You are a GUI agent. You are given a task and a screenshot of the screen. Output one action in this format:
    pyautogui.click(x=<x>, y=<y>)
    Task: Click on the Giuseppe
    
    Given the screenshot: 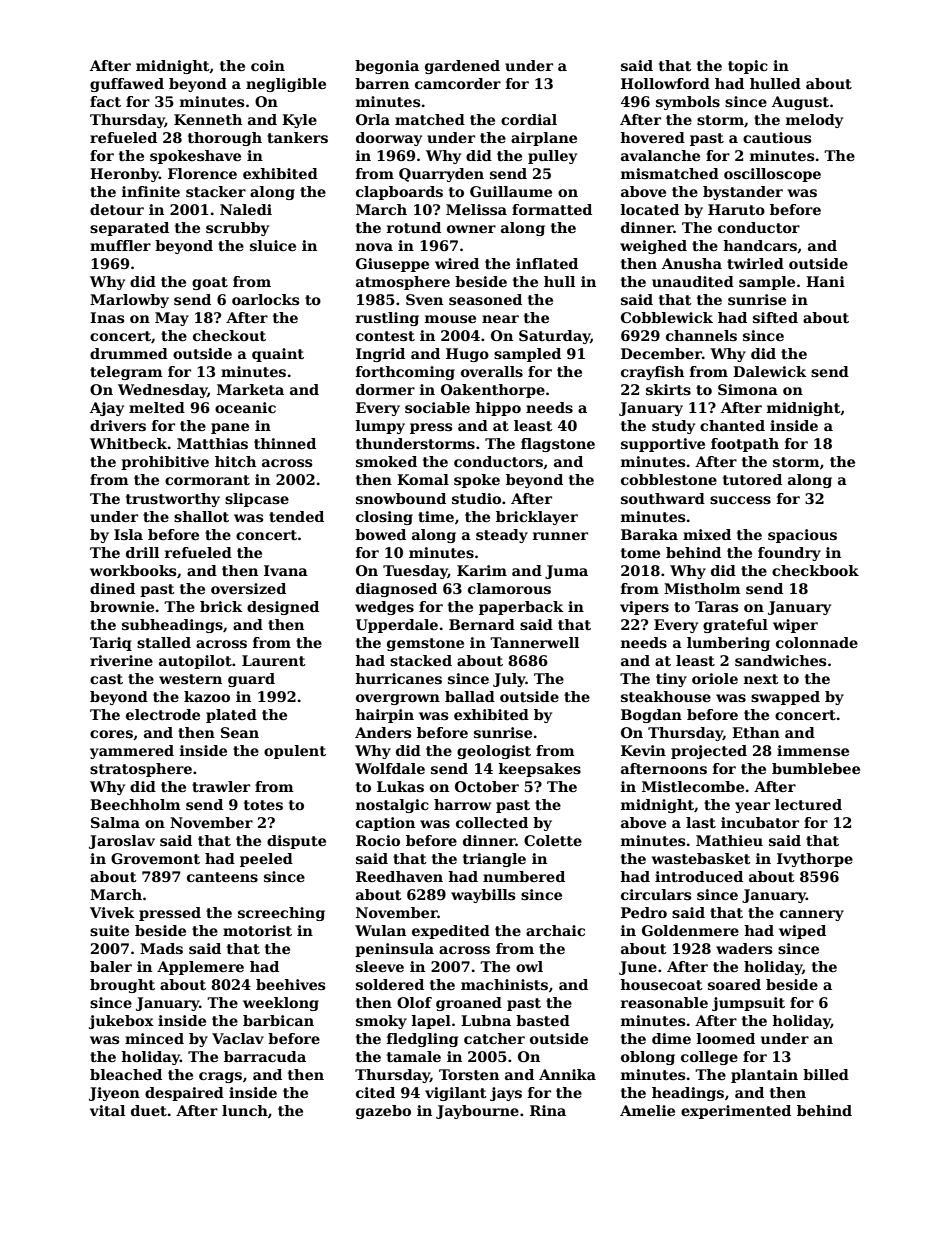 What is the action you would take?
    pyautogui.click(x=392, y=265)
